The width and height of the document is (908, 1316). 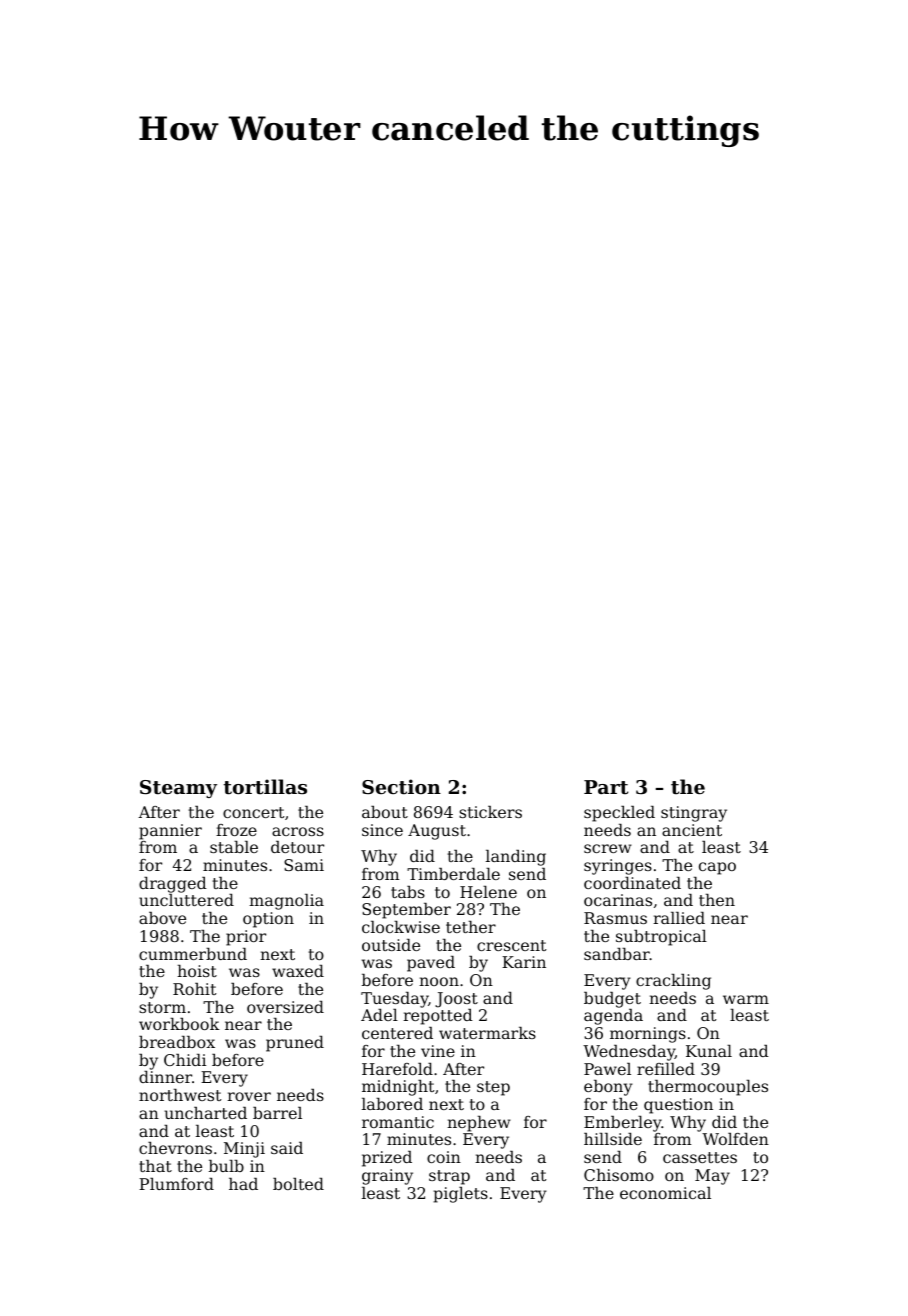 What do you see at coordinates (438, 1051) in the document?
I see `vine` at bounding box center [438, 1051].
